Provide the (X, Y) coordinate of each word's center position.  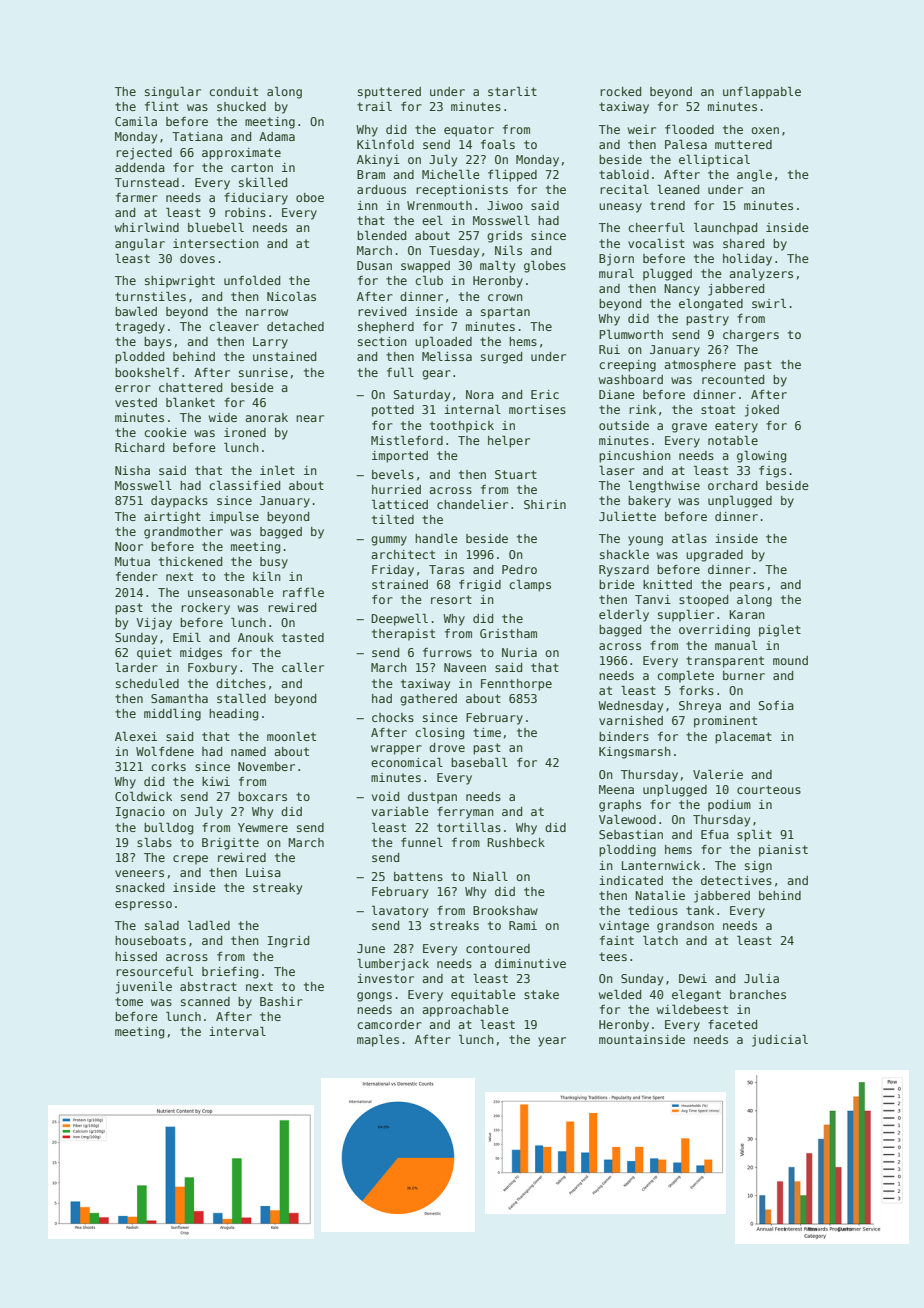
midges (201, 654)
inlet (277, 470)
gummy (389, 541)
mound (790, 660)
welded (620, 994)
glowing (761, 456)
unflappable (762, 92)
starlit (512, 91)
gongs (374, 997)
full (400, 372)
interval (237, 1031)
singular (173, 92)
